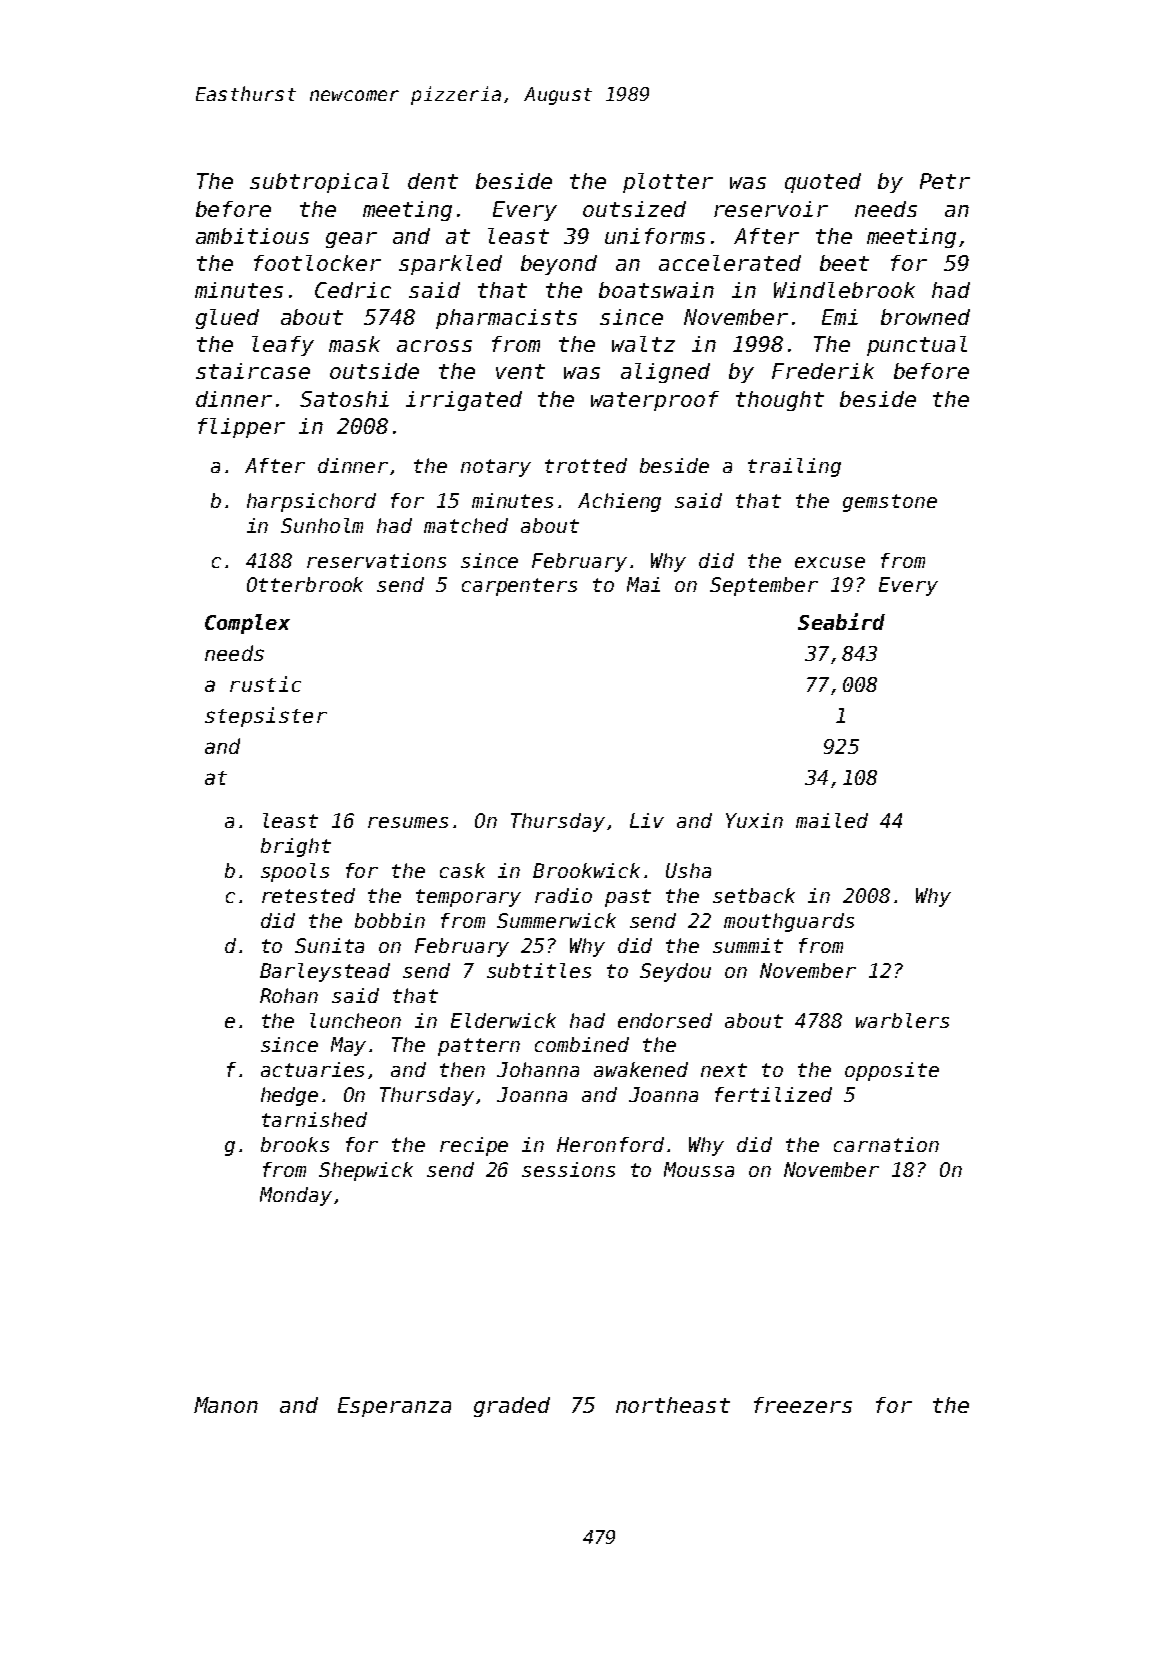  Describe the element at coordinates (668, 183) in the document. I see `plotter` at that location.
